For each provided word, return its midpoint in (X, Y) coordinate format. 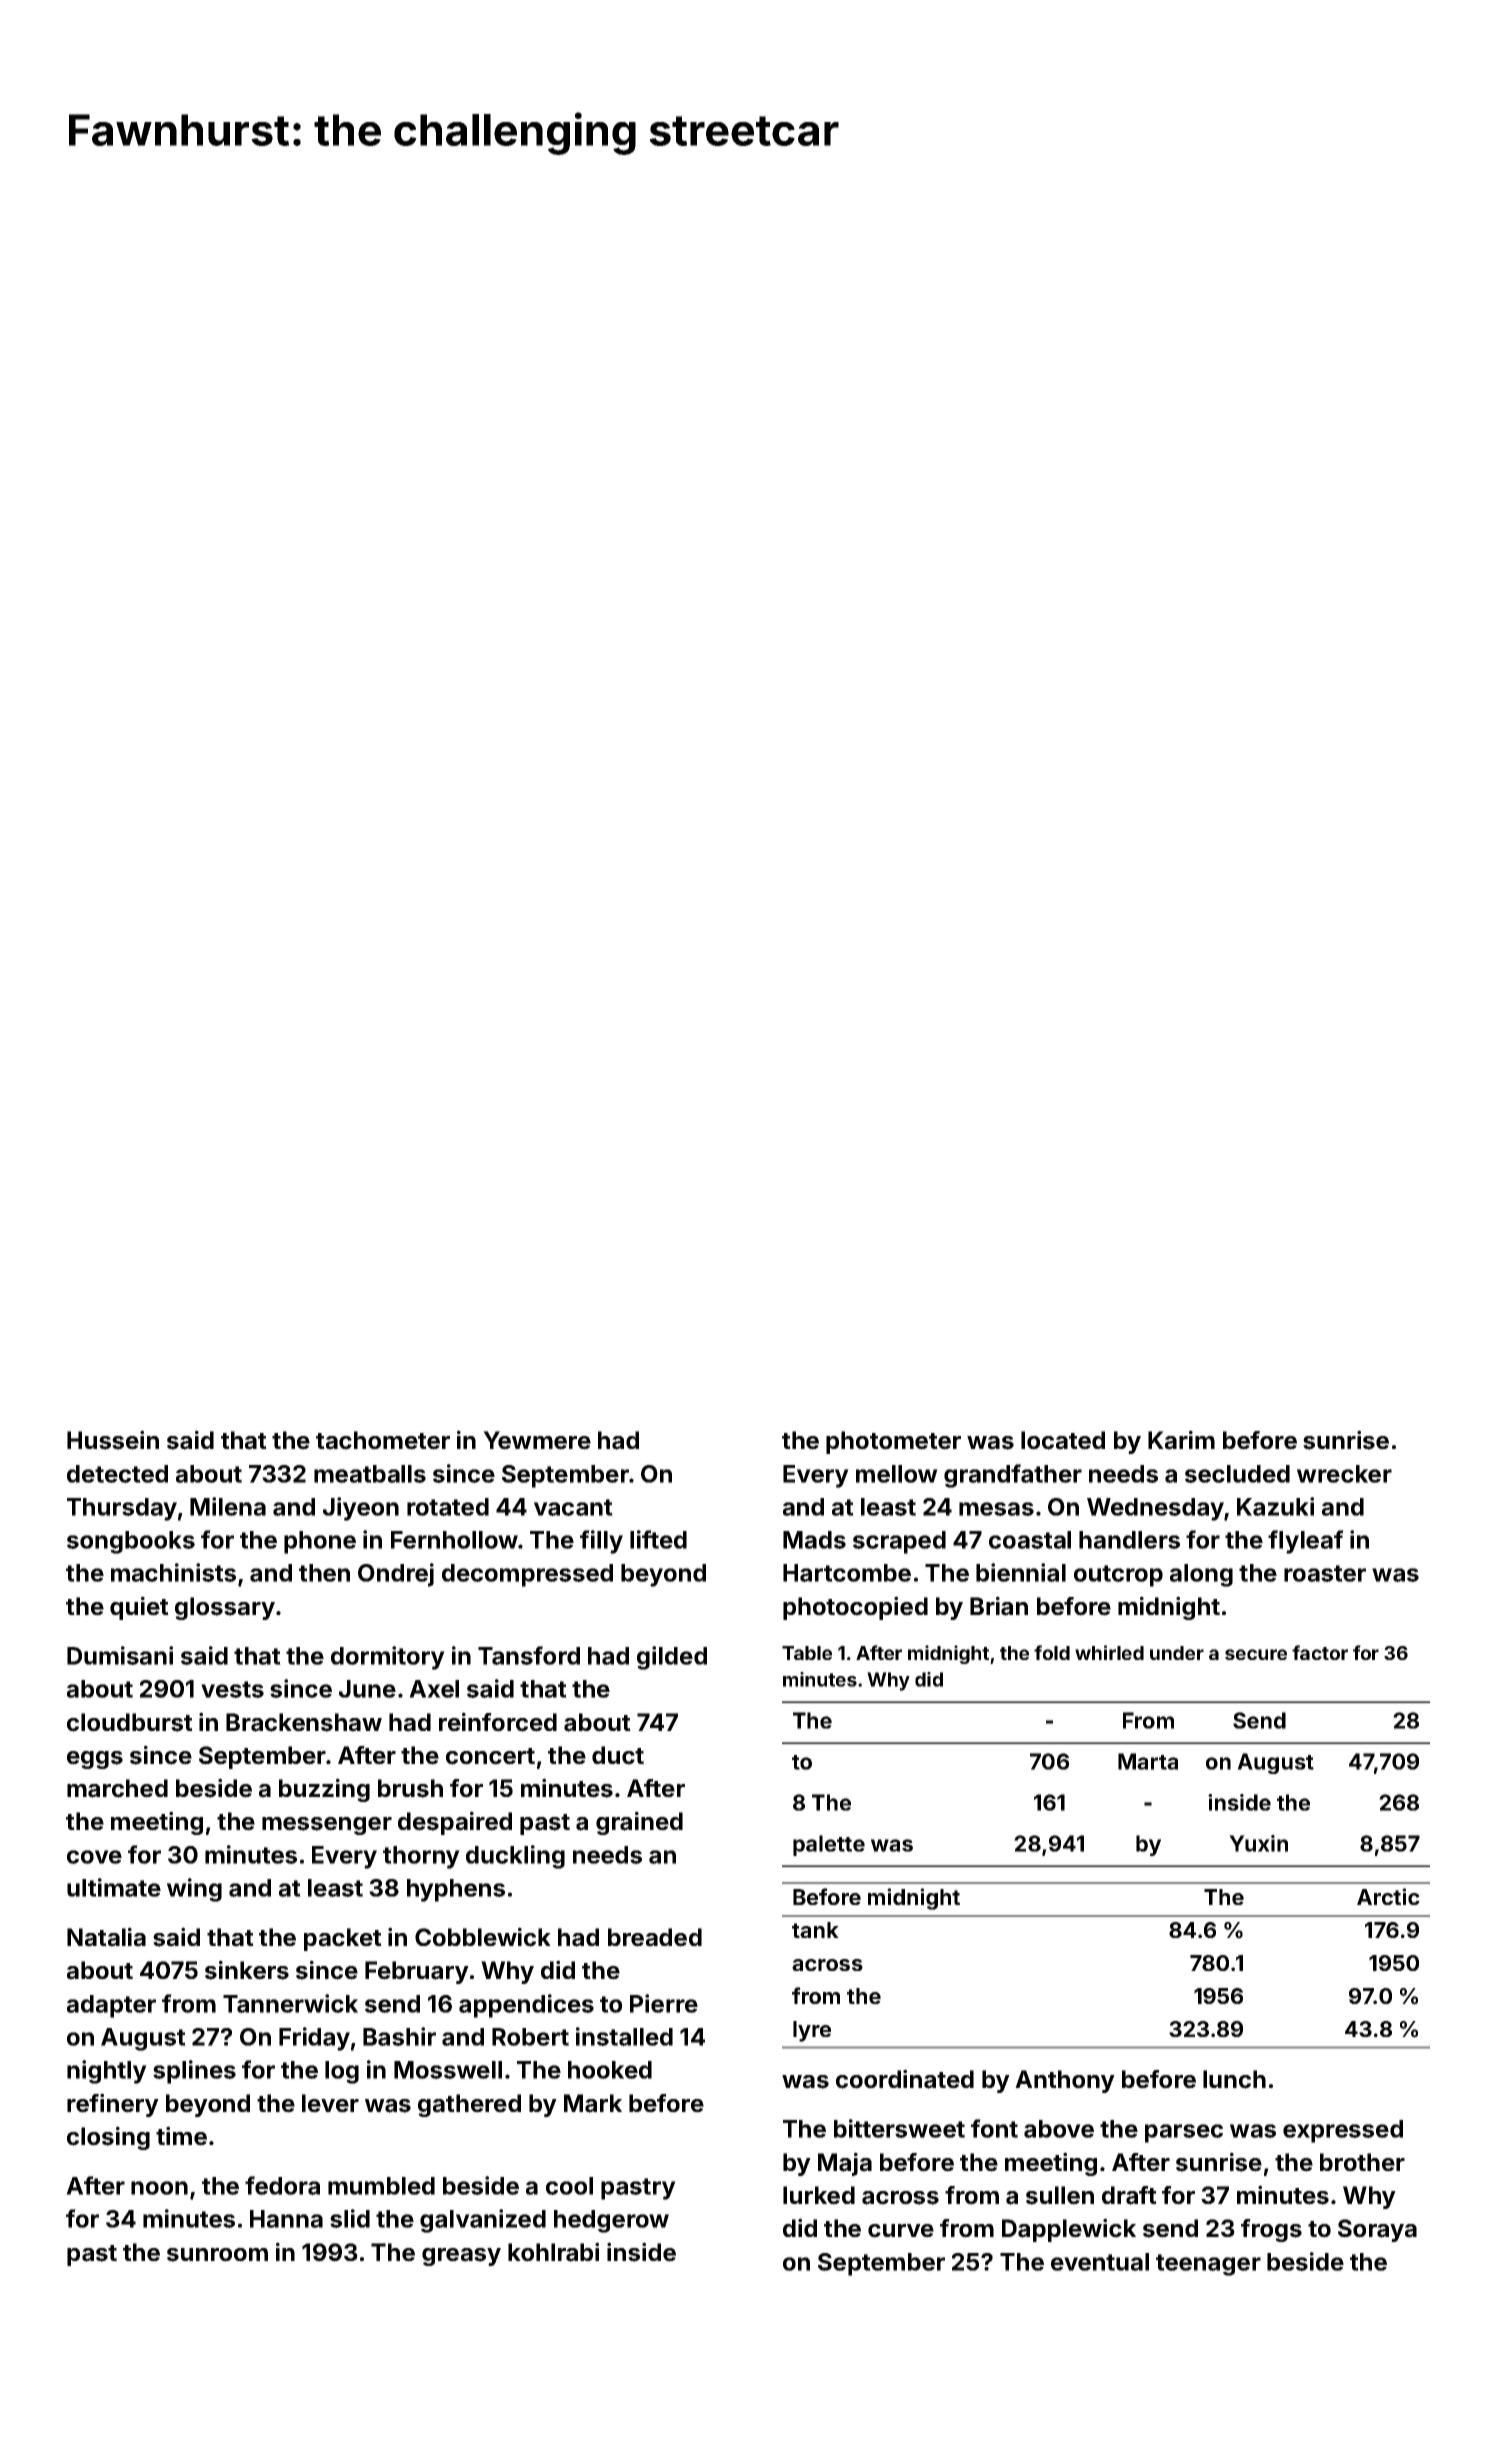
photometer (893, 1442)
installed (624, 2036)
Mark (593, 2103)
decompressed (527, 1575)
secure (1256, 1654)
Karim (1181, 1440)
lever (330, 2103)
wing (194, 1890)
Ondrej (396, 1575)
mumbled (381, 2186)
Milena (228, 1506)
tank (815, 1930)
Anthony (1065, 2081)
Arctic (1388, 1896)
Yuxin (1258, 1843)
